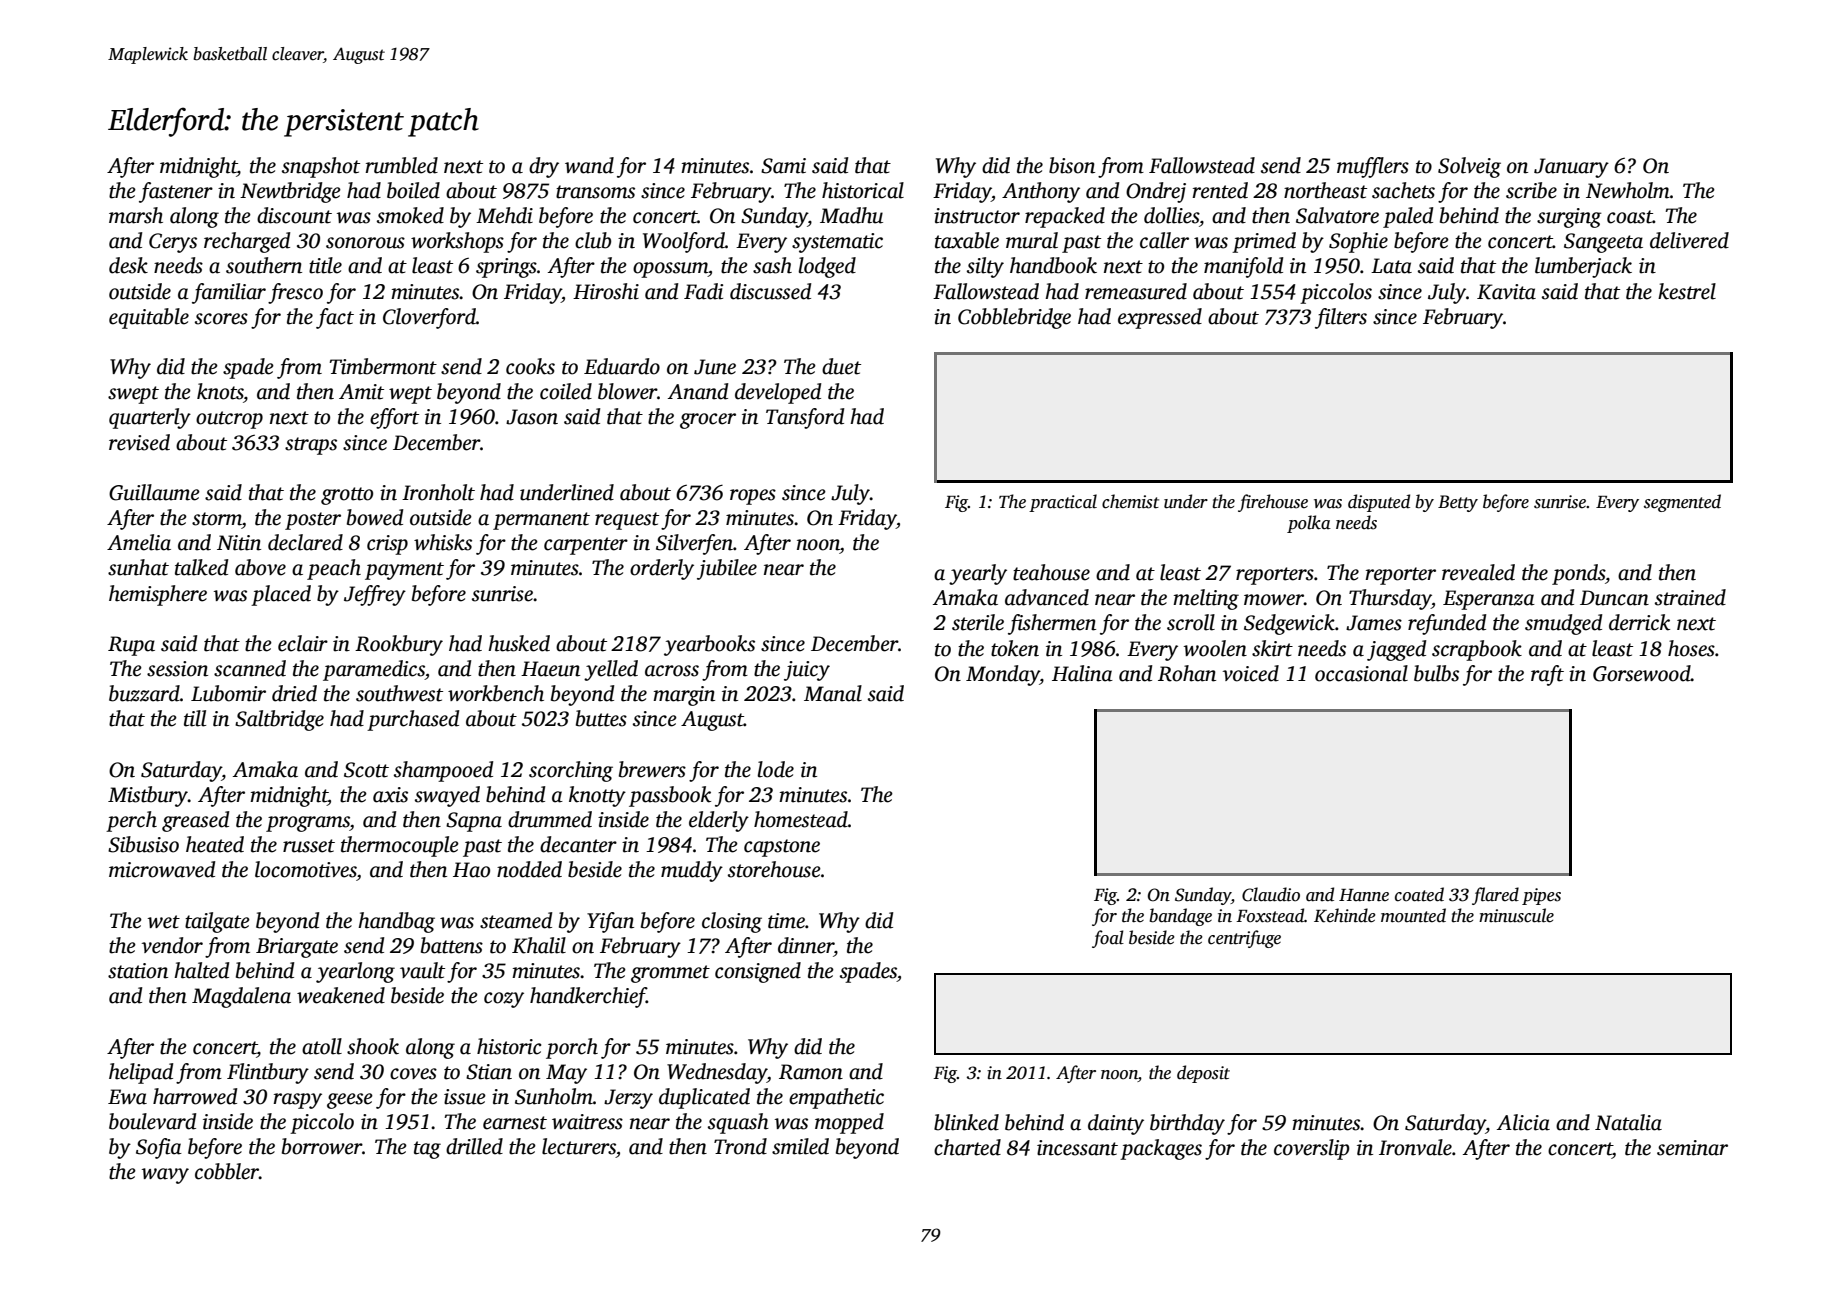 This document has width=1841, height=1302. Describe the element at coordinates (589, 165) in the document. I see `wand` at that location.
